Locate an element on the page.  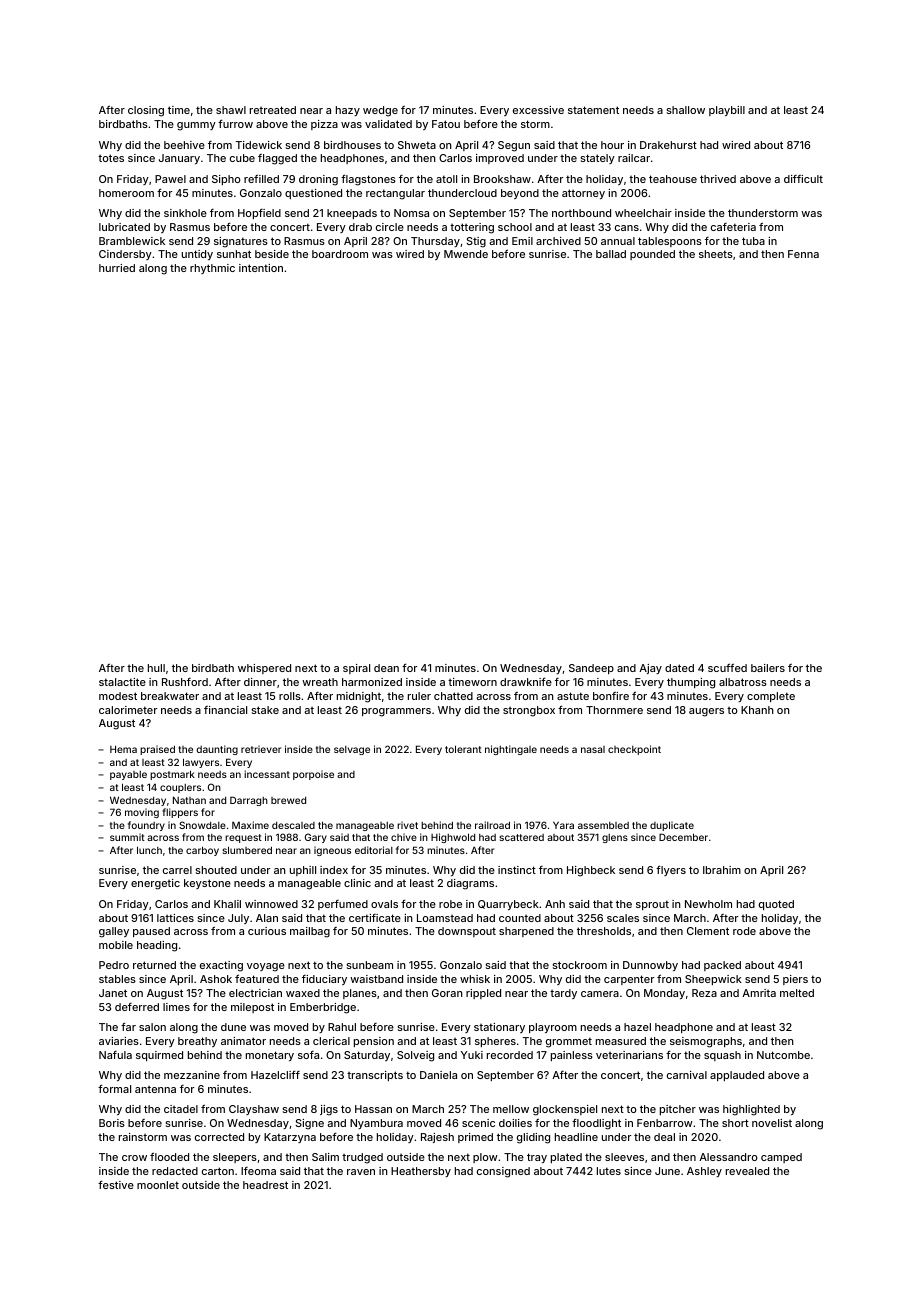
ruler is located at coordinates (419, 696).
